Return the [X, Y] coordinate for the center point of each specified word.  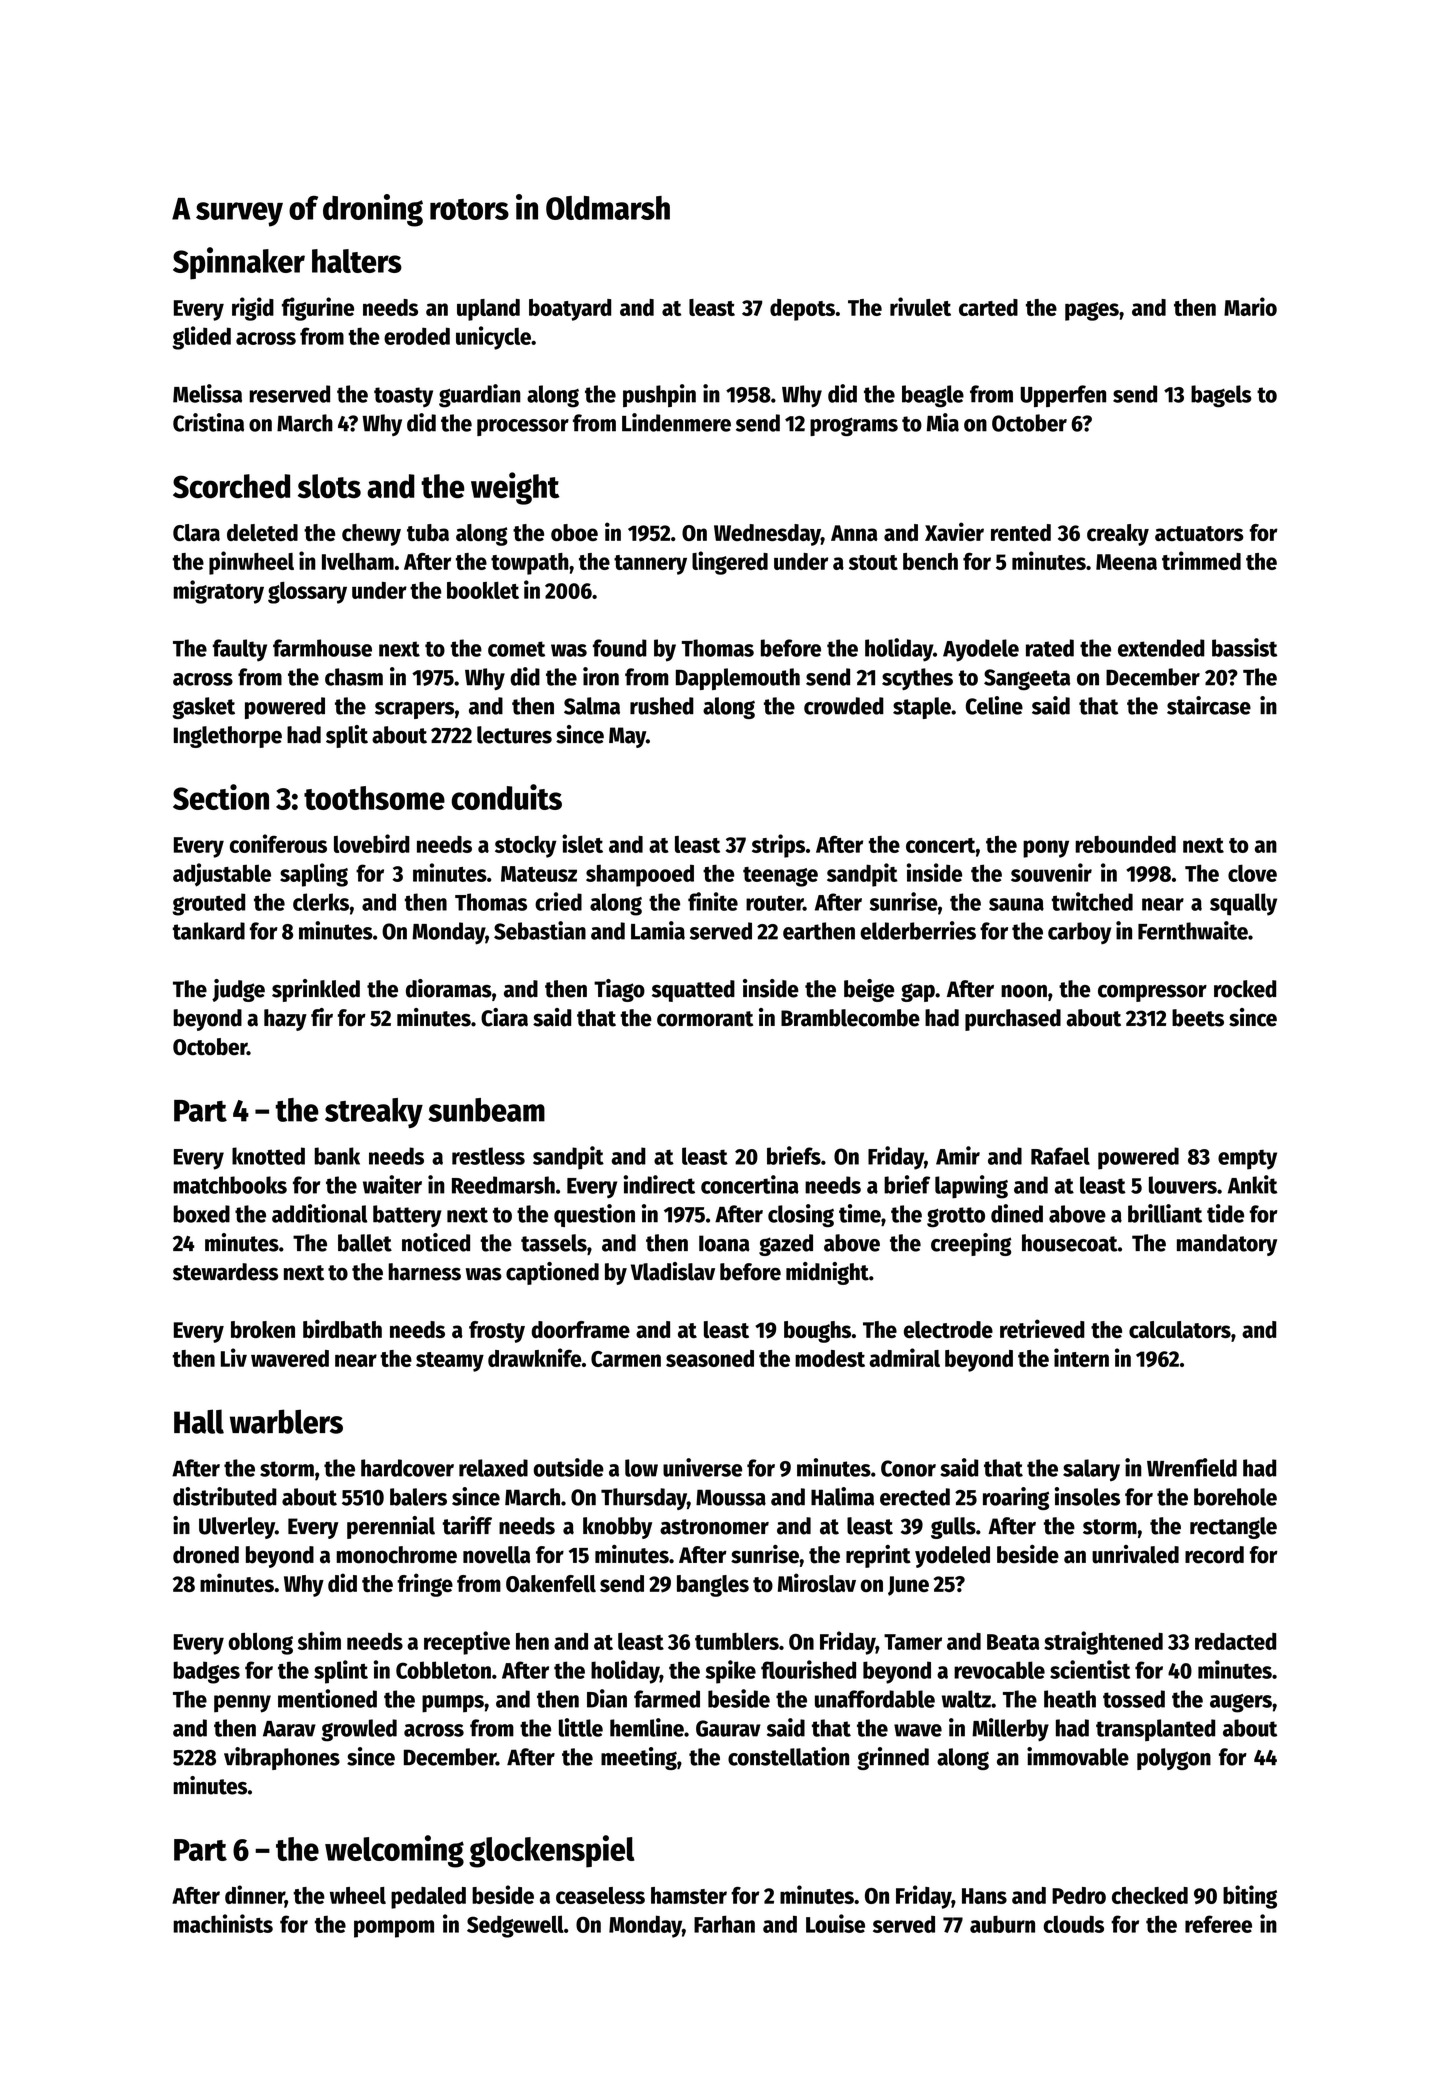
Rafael [1060, 1156]
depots [802, 310]
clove [1252, 873]
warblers [286, 1421]
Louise [835, 1923]
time [860, 1213]
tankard [209, 931]
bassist [1244, 647]
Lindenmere [676, 422]
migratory [218, 592]
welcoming [394, 1851]
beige [869, 990]
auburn [1002, 1924]
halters [357, 261]
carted [988, 307]
